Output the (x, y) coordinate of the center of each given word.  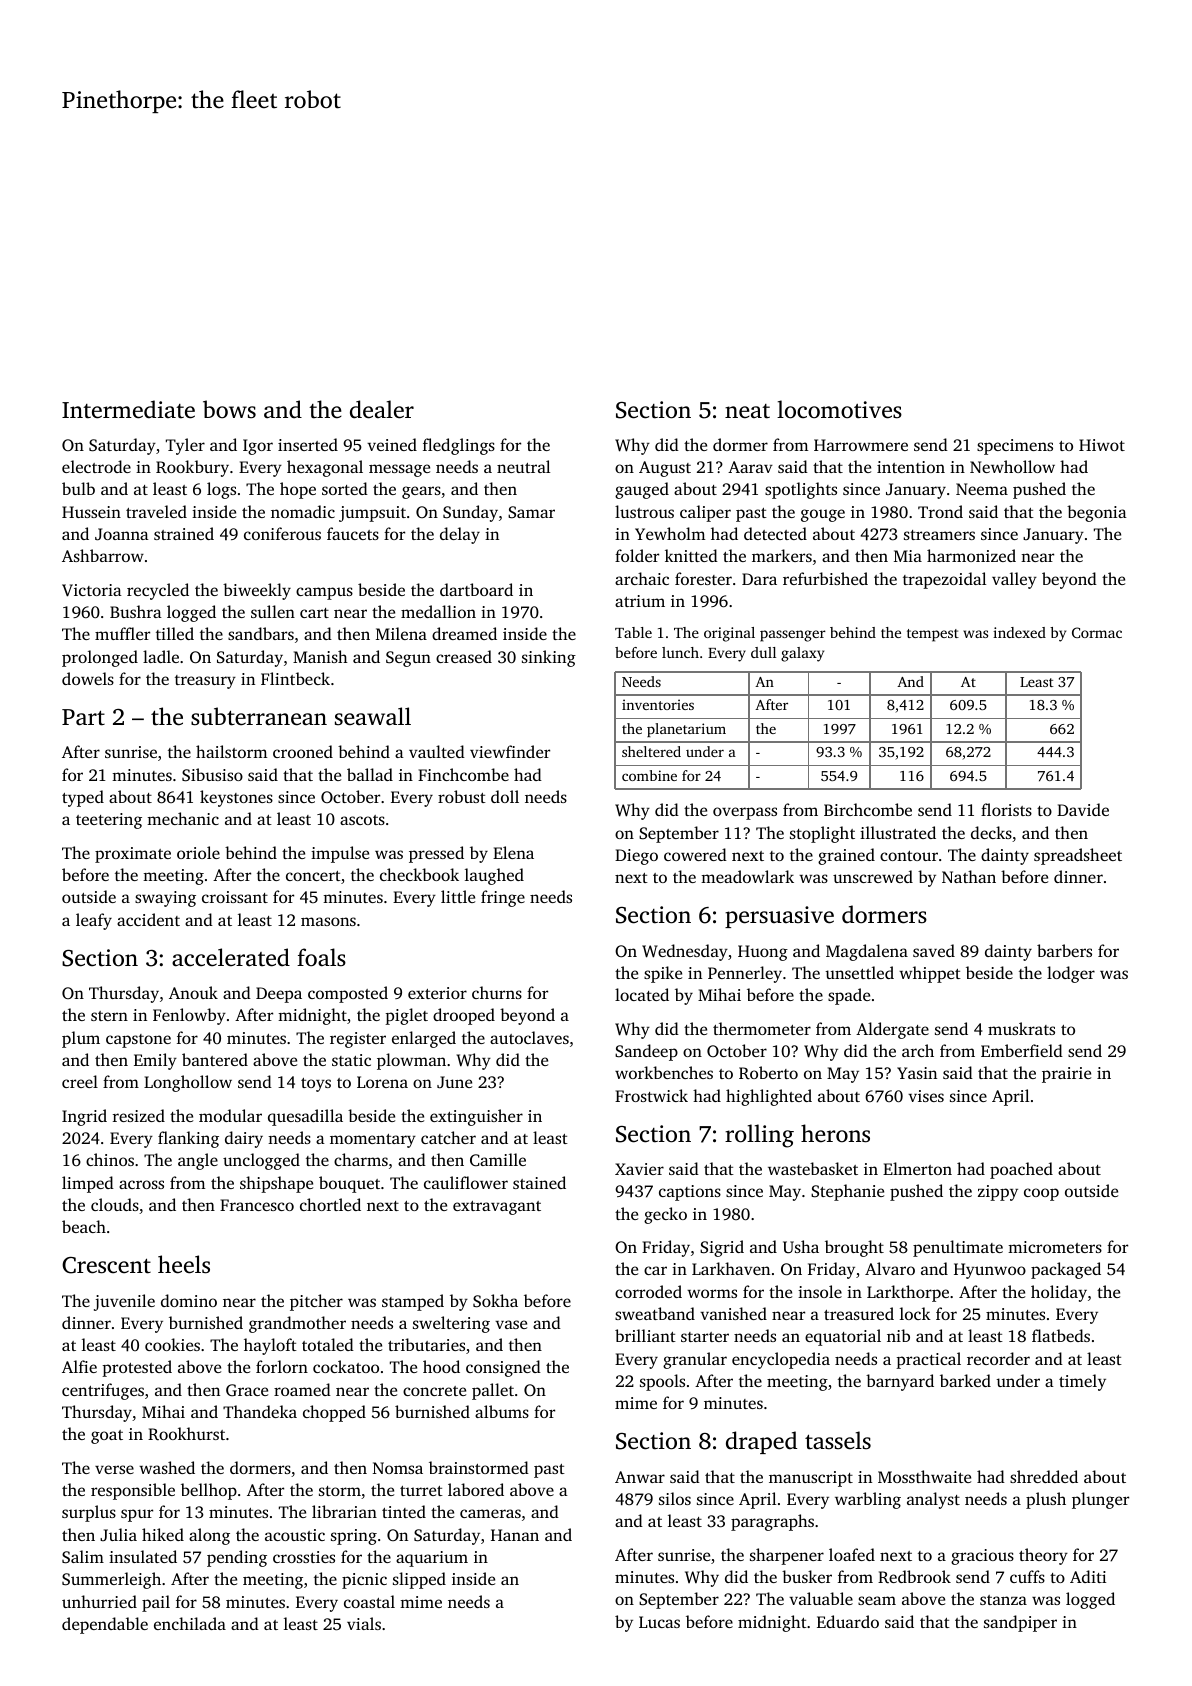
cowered (695, 854)
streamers (939, 535)
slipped (419, 1580)
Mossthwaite (924, 1476)
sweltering (451, 1324)
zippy (998, 1193)
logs (221, 490)
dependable (105, 1625)
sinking (549, 658)
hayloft (270, 1346)
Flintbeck (295, 678)
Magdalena (867, 952)
